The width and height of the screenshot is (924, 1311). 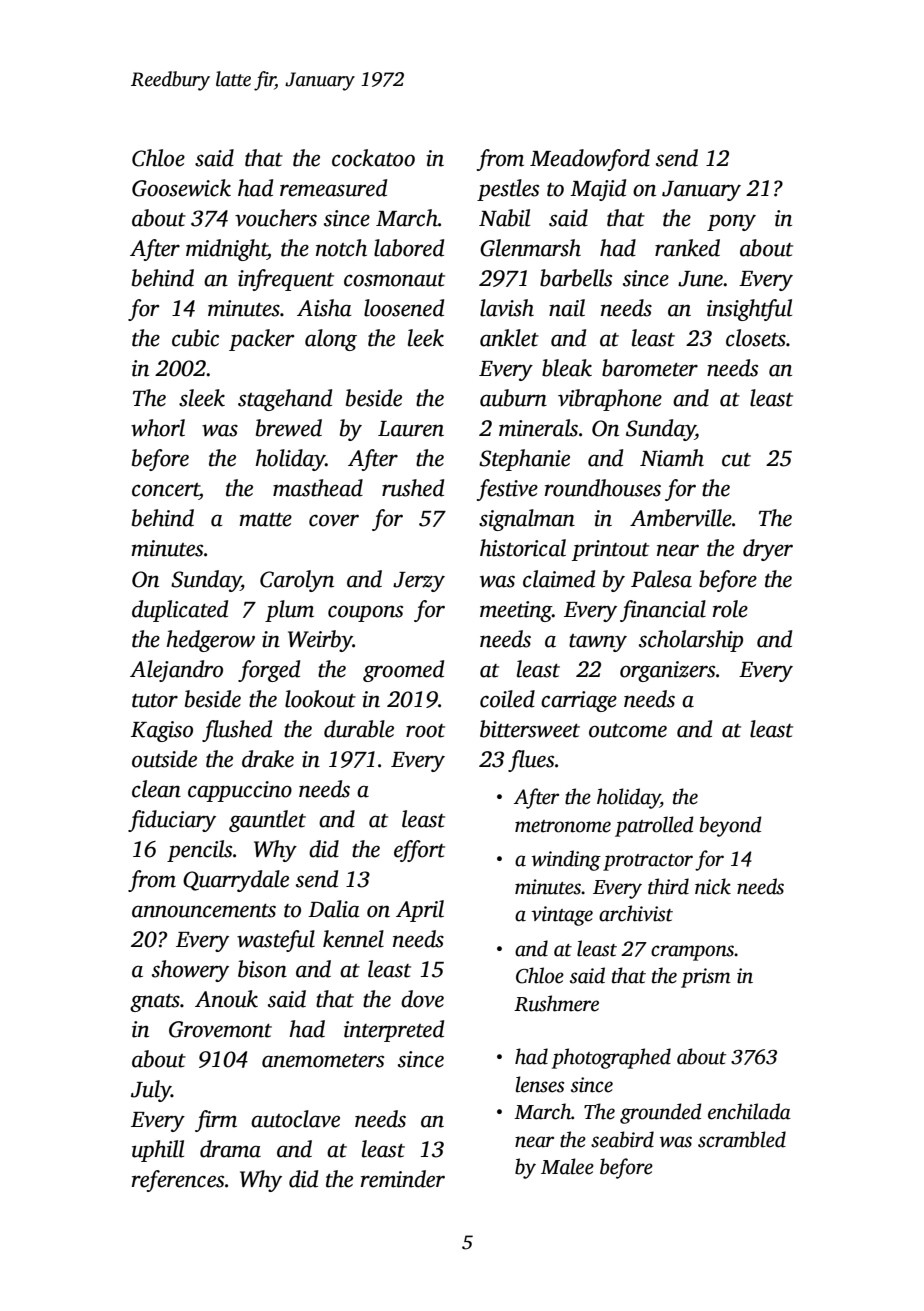 I want to click on fiduciary, so click(x=172, y=821).
